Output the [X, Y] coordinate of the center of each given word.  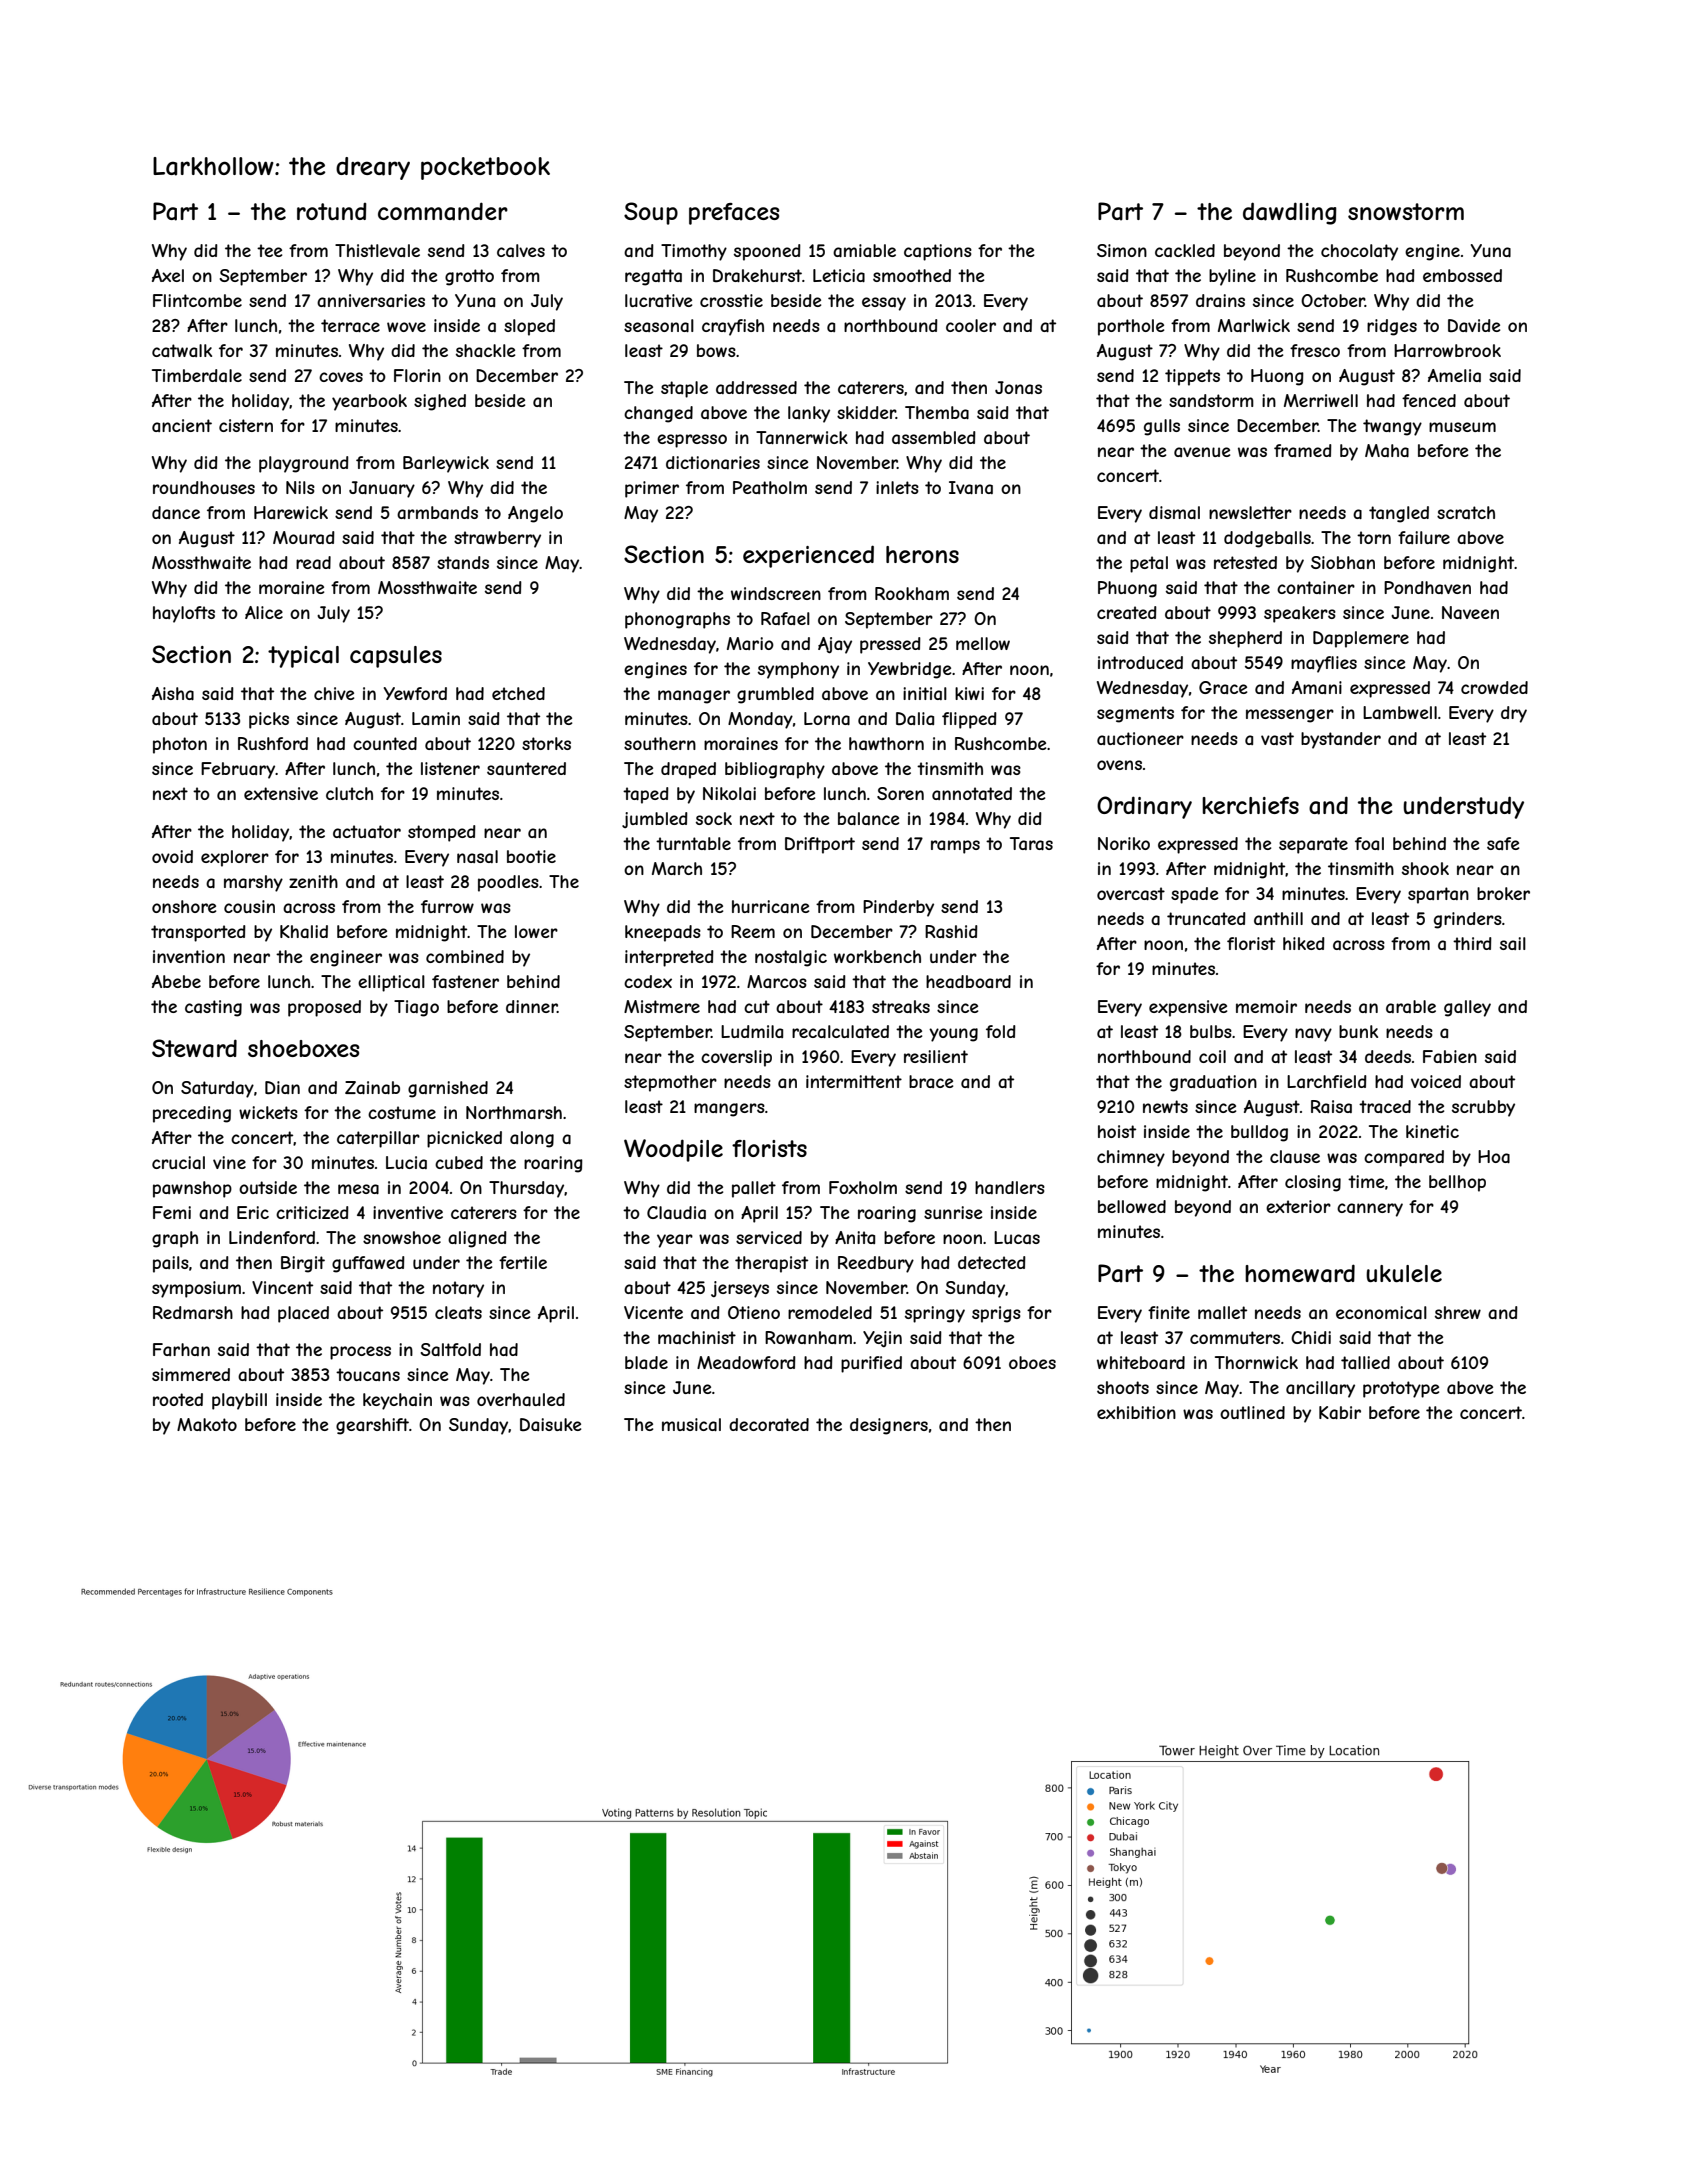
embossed [1462, 275]
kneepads [663, 933]
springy [935, 1314]
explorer [235, 858]
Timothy [694, 252]
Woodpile [673, 1150]
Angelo [535, 514]
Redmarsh [193, 1312]
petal [1149, 564]
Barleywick [446, 464]
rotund [332, 211]
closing [1313, 1183]
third [1472, 943]
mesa [358, 1189]
